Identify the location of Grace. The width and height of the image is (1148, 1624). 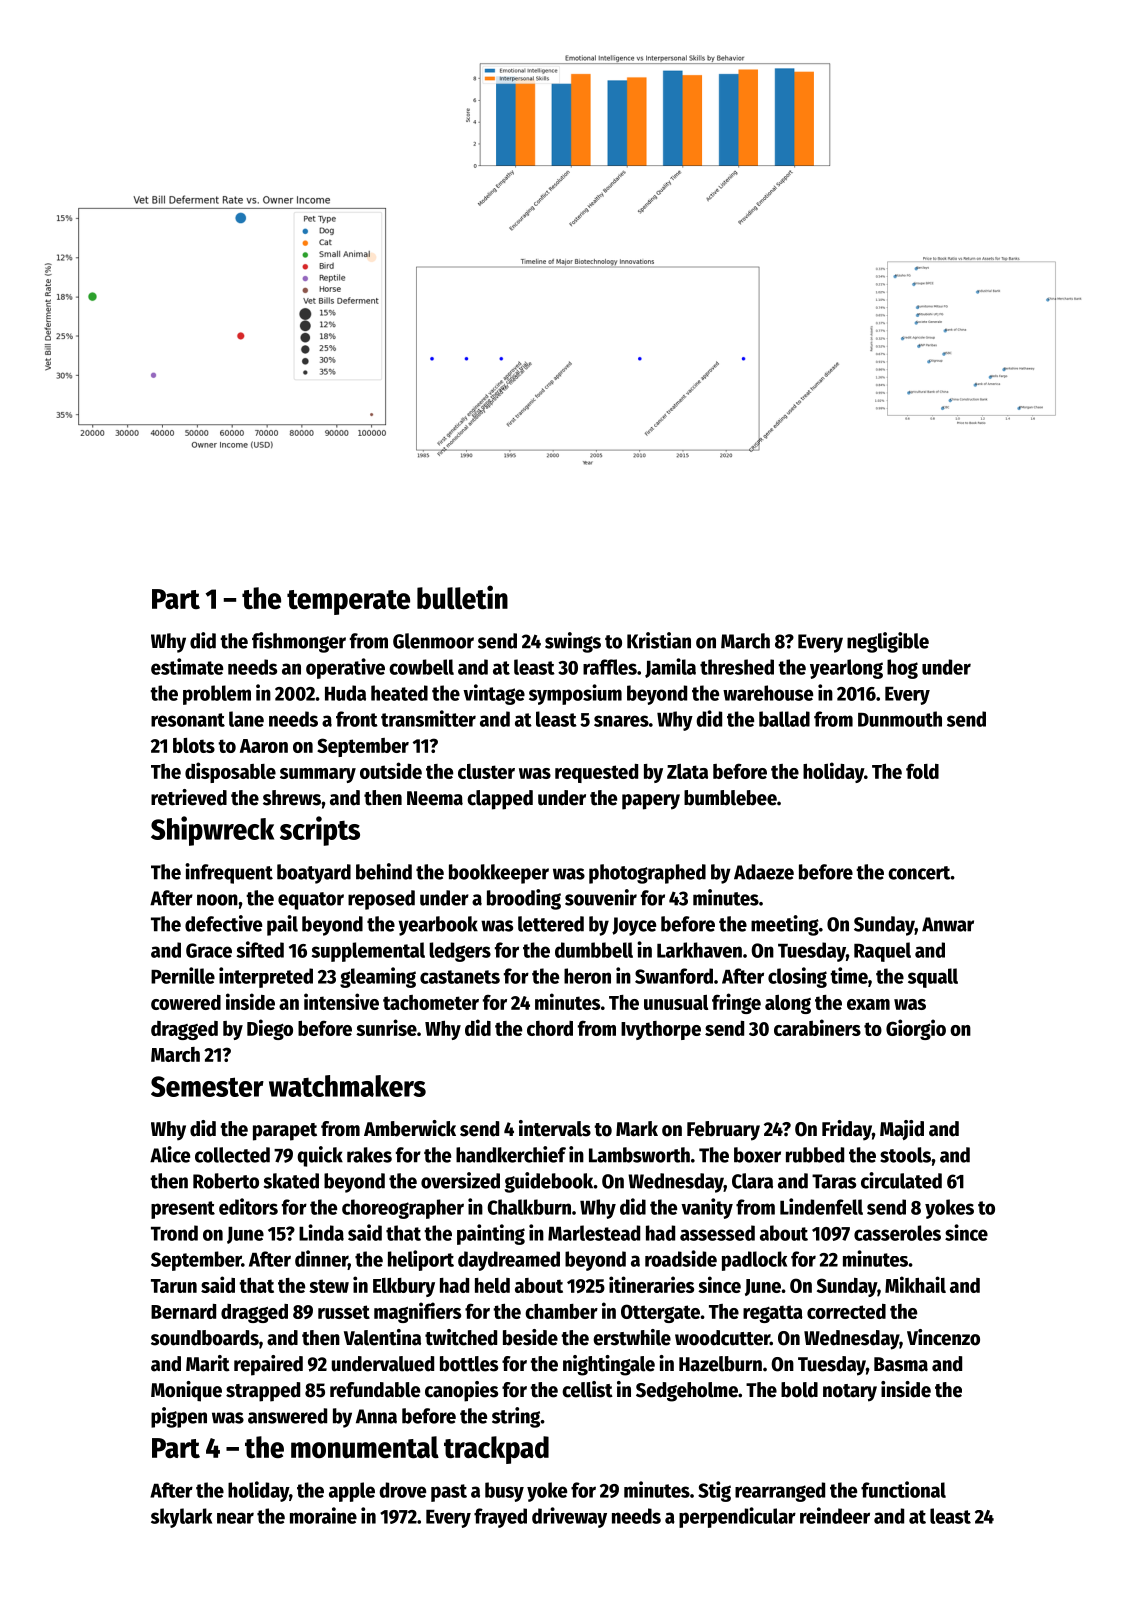
(209, 950).
